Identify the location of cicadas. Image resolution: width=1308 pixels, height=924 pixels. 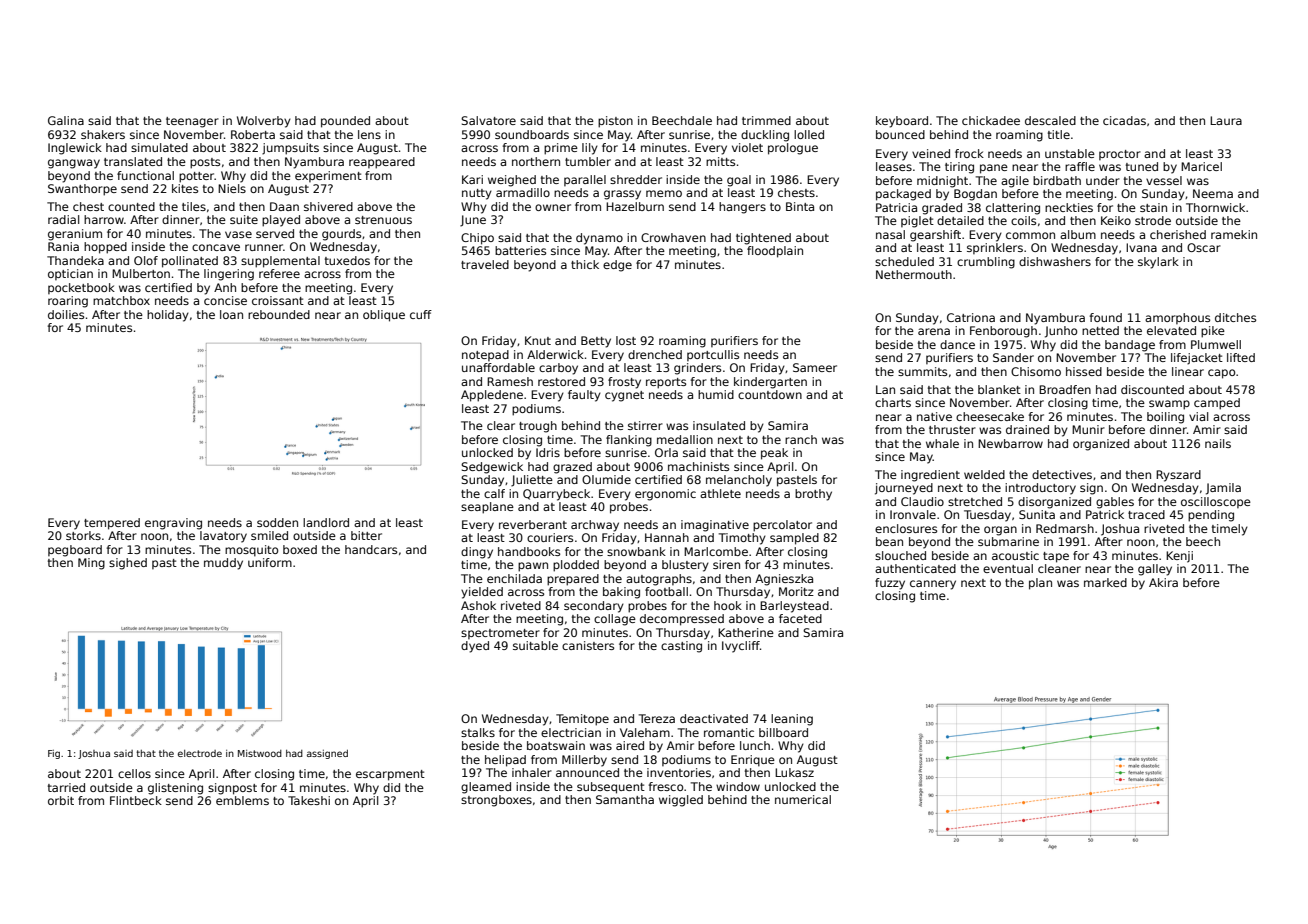
(1124, 120).
